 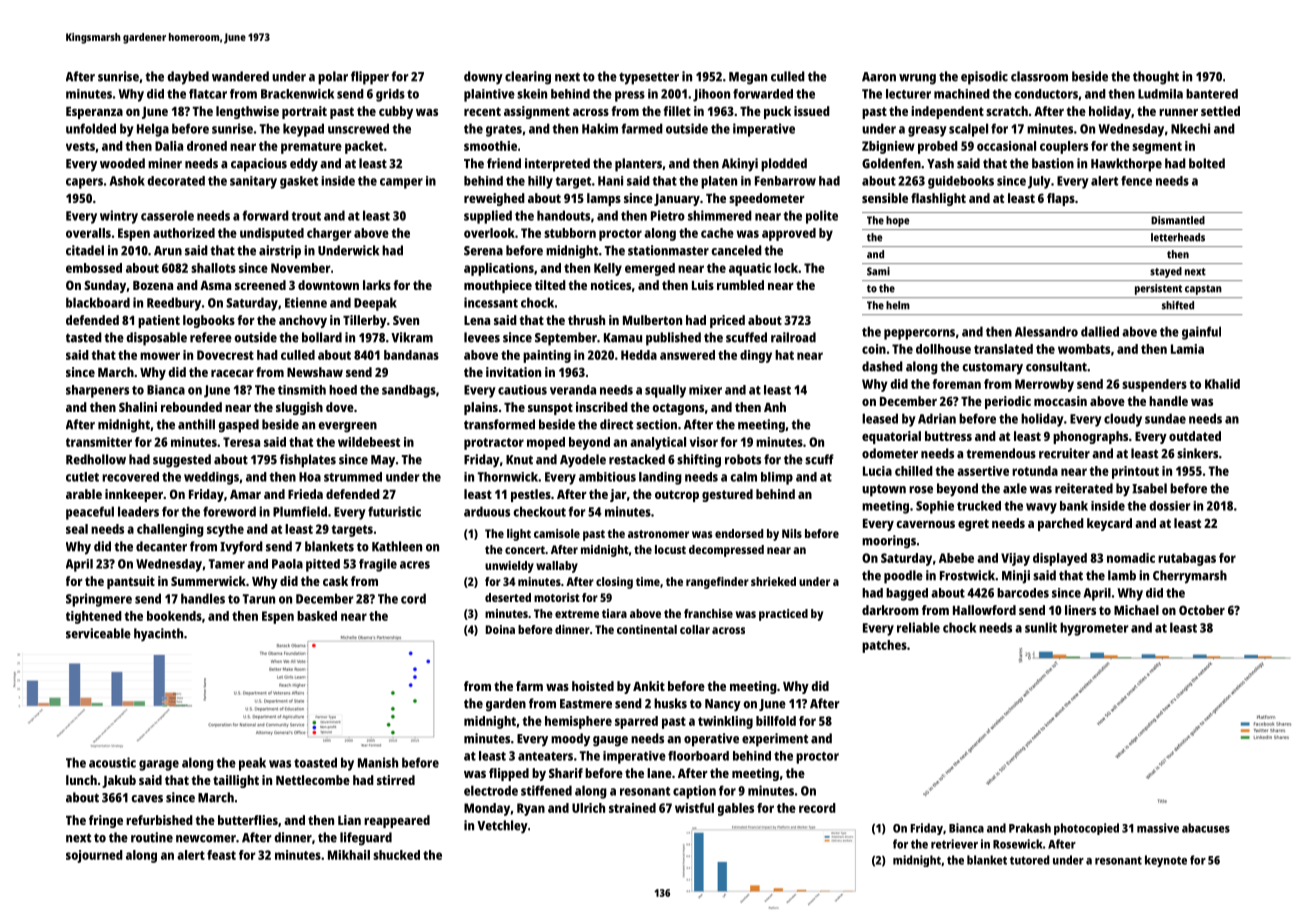 I want to click on flaps, so click(x=1061, y=199).
